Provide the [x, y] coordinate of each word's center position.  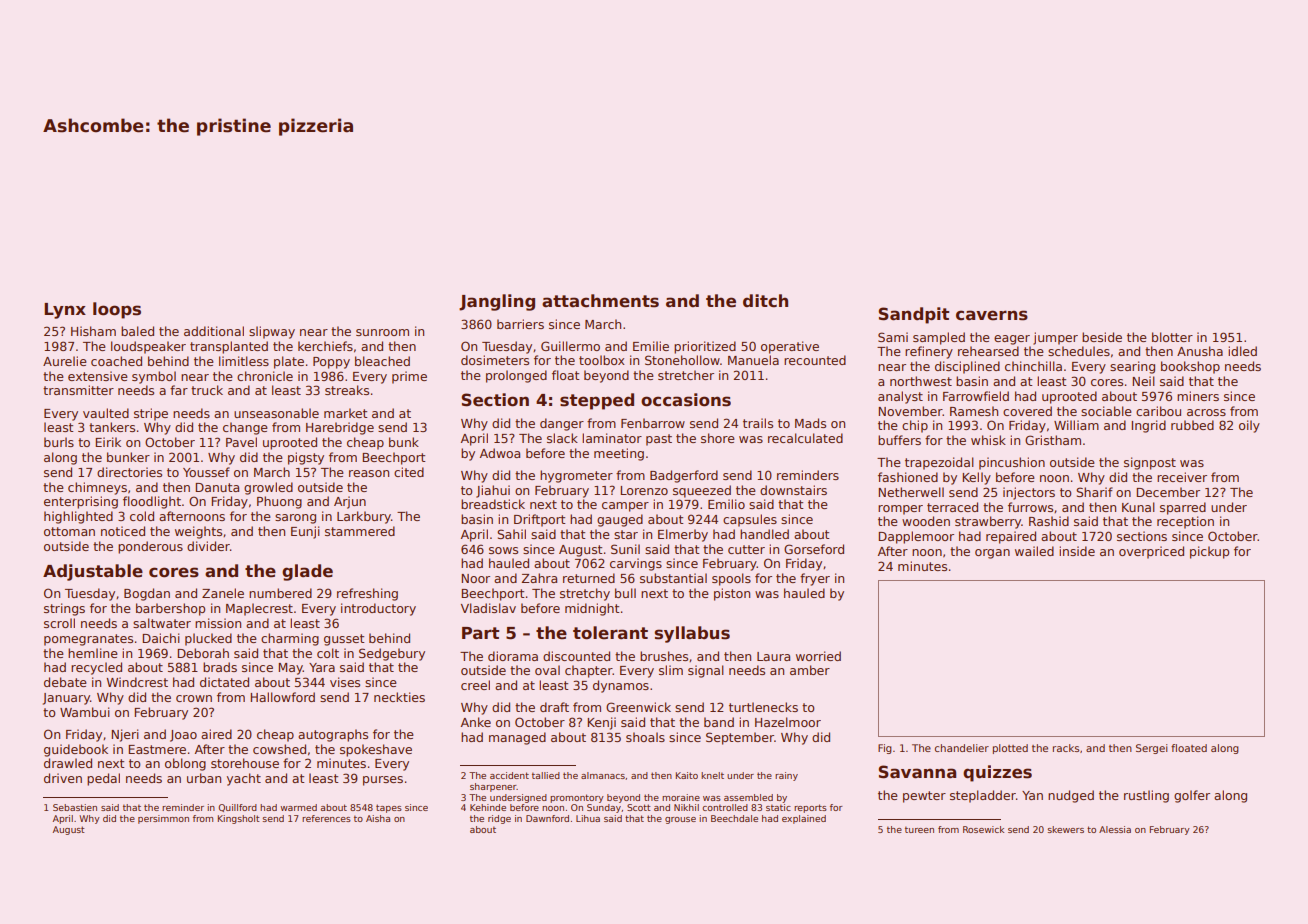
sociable [1106, 411]
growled [268, 488]
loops [117, 310]
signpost [1150, 463]
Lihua [588, 818]
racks [1066, 748]
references [326, 818]
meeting [619, 454]
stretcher [686, 375]
